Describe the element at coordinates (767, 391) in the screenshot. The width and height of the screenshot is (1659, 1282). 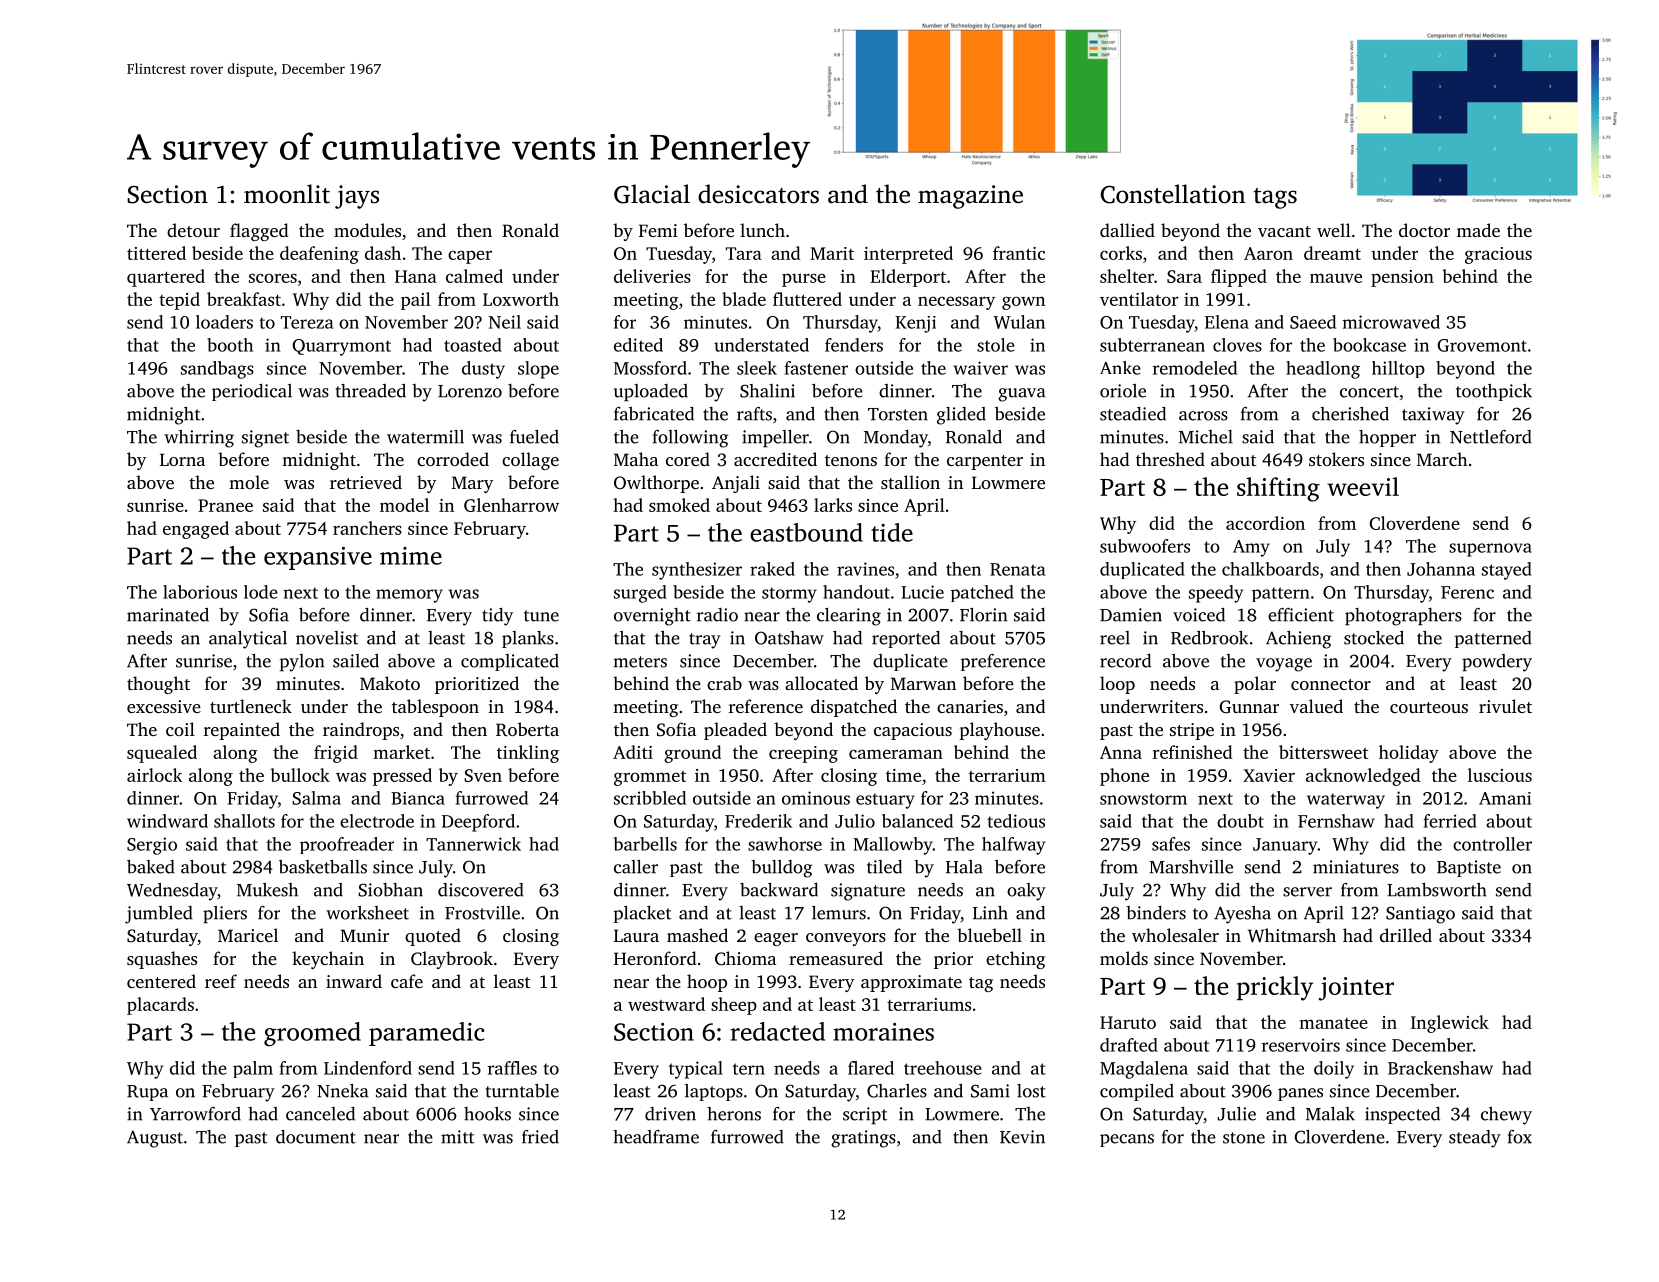
I see `Shalini` at that location.
